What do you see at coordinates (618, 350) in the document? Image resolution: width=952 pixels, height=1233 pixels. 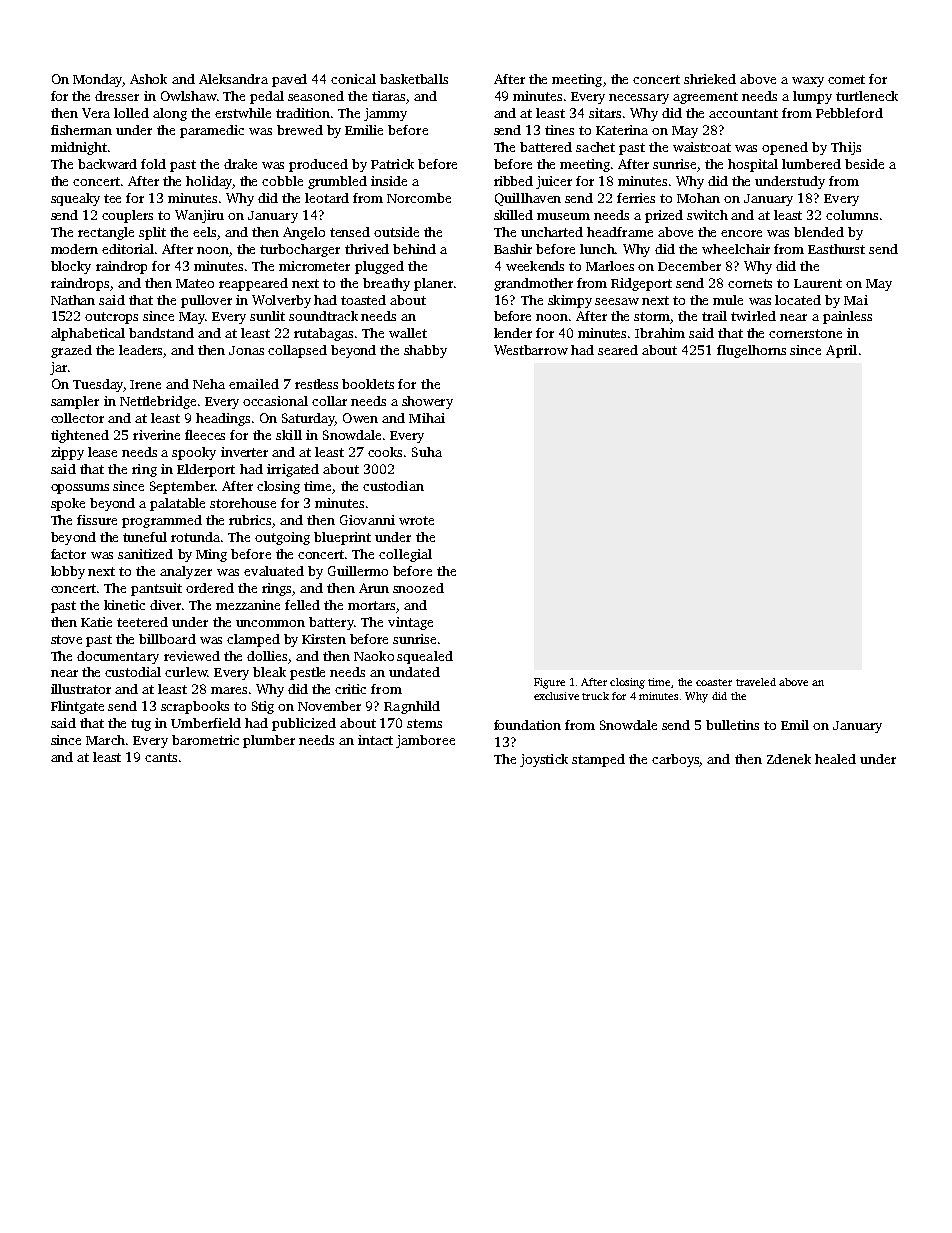 I see `seared` at bounding box center [618, 350].
